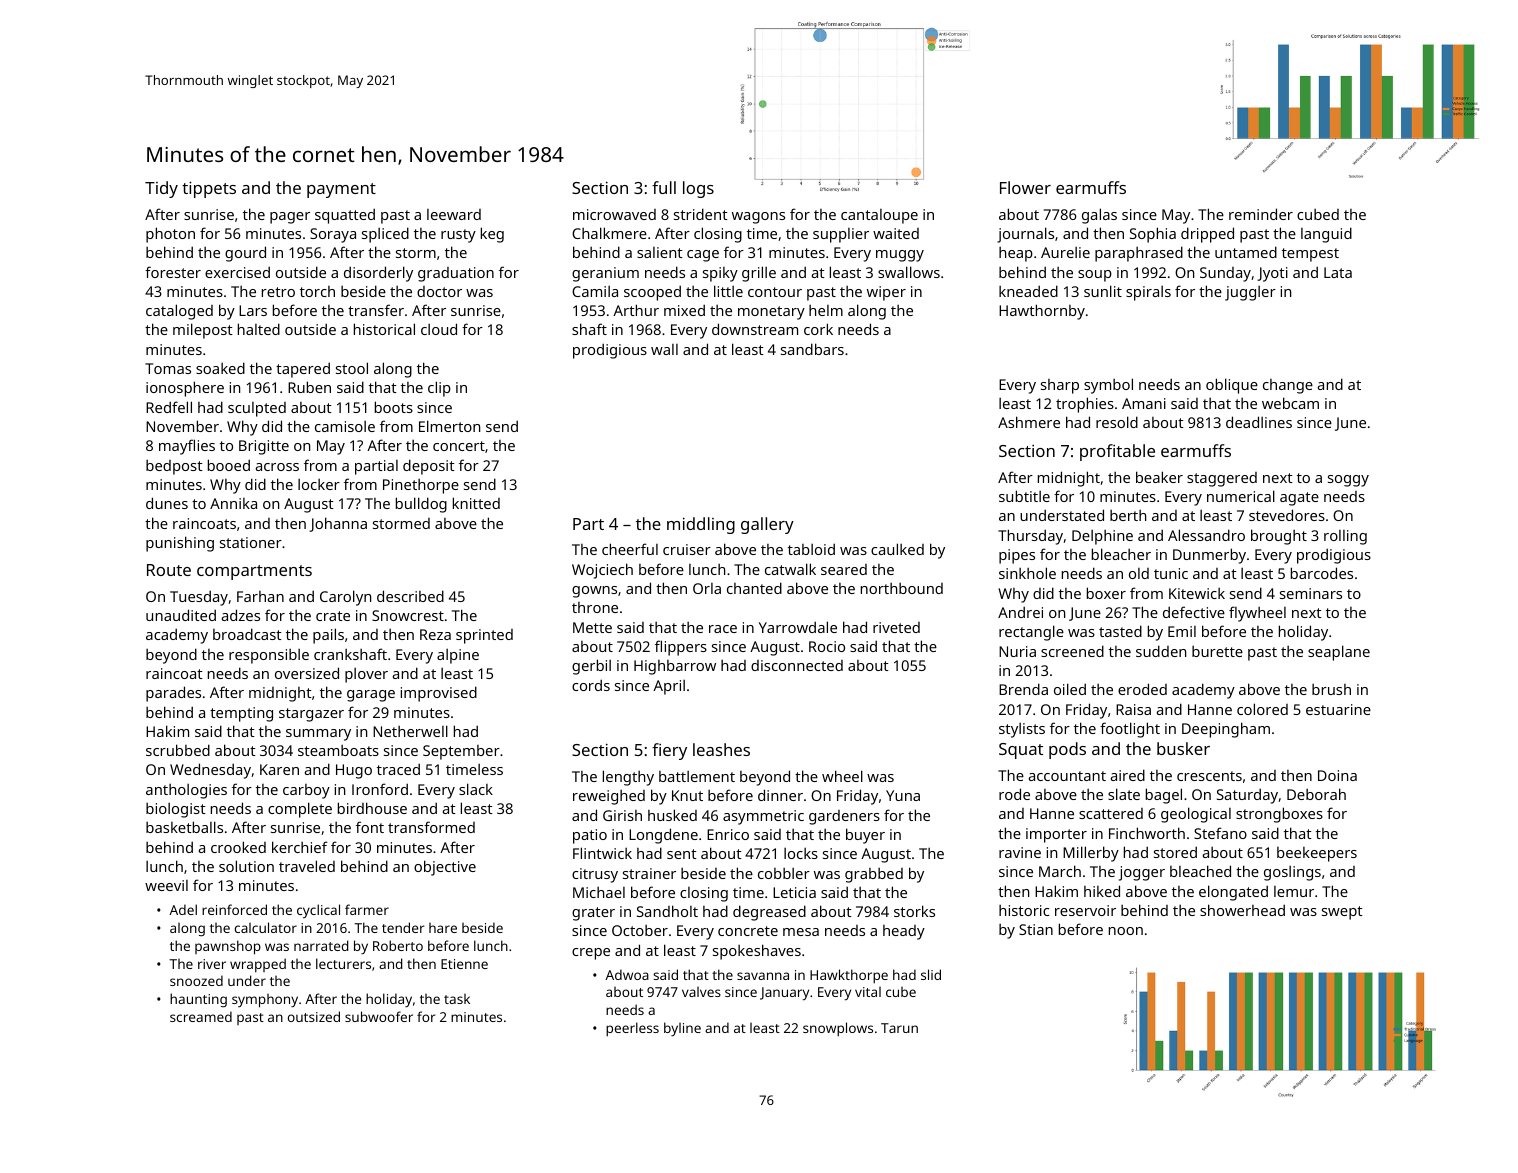 The width and height of the screenshot is (1518, 1173). What do you see at coordinates (1261, 214) in the screenshot?
I see `reminder` at bounding box center [1261, 214].
